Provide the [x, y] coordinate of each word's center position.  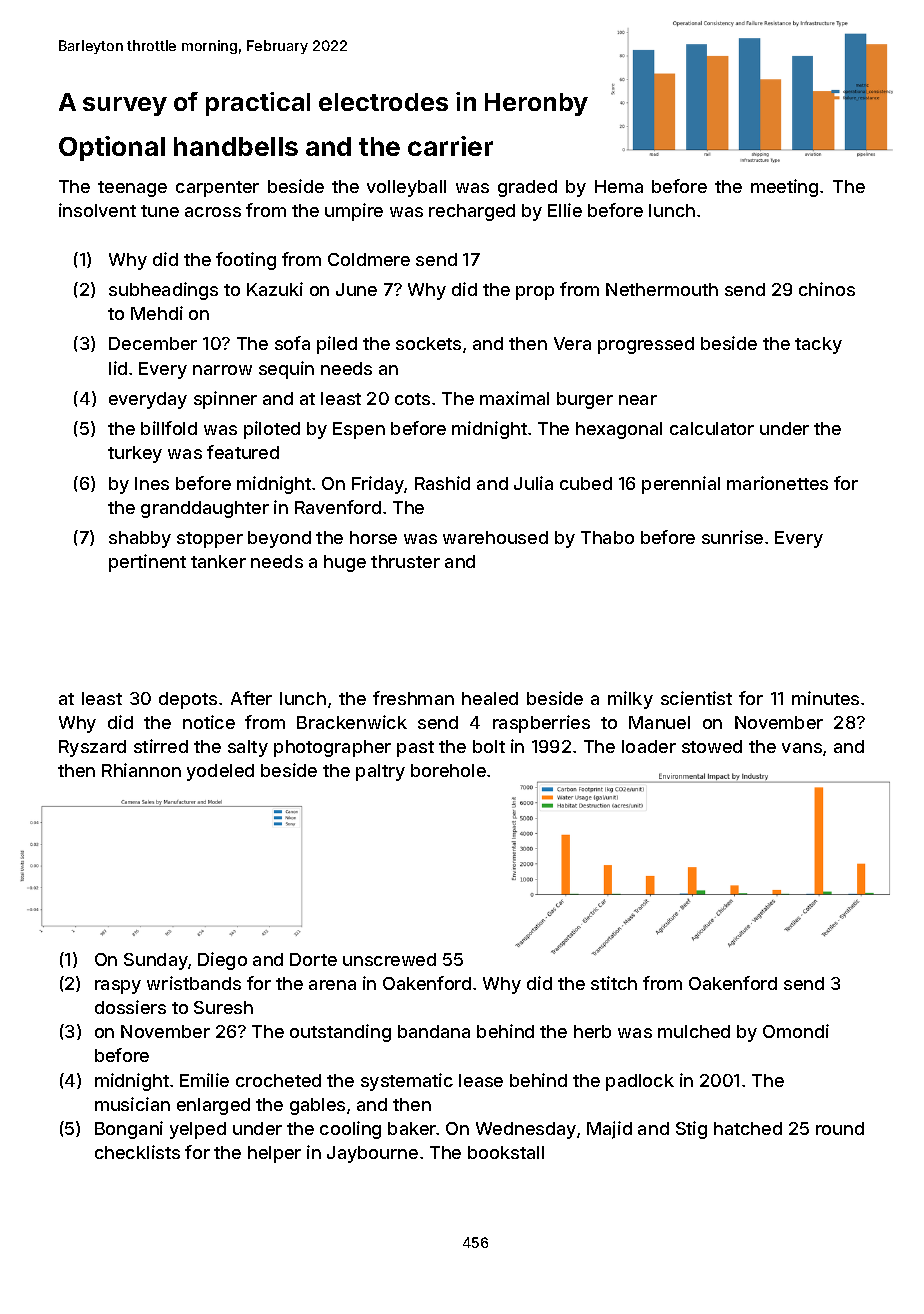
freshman [413, 698]
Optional [112, 148]
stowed [712, 746]
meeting [784, 188]
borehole [448, 770]
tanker [218, 561]
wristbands [194, 983]
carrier [450, 146]
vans [802, 748]
